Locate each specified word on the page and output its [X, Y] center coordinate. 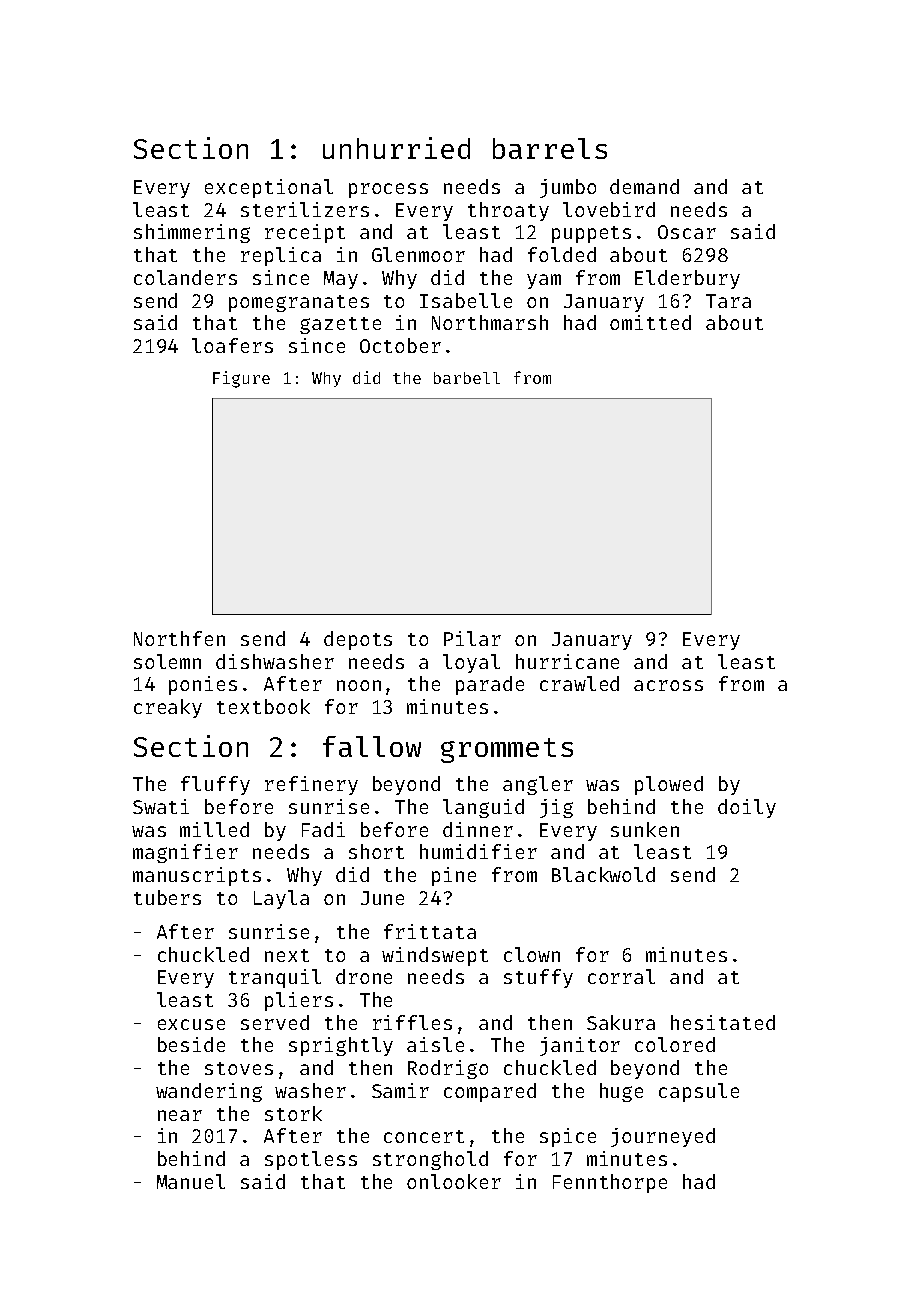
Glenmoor [418, 254]
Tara [728, 301]
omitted [650, 322]
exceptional [269, 188]
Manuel [191, 1181]
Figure [241, 379]
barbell [467, 378]
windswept [435, 956]
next [287, 955]
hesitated [723, 1022]
